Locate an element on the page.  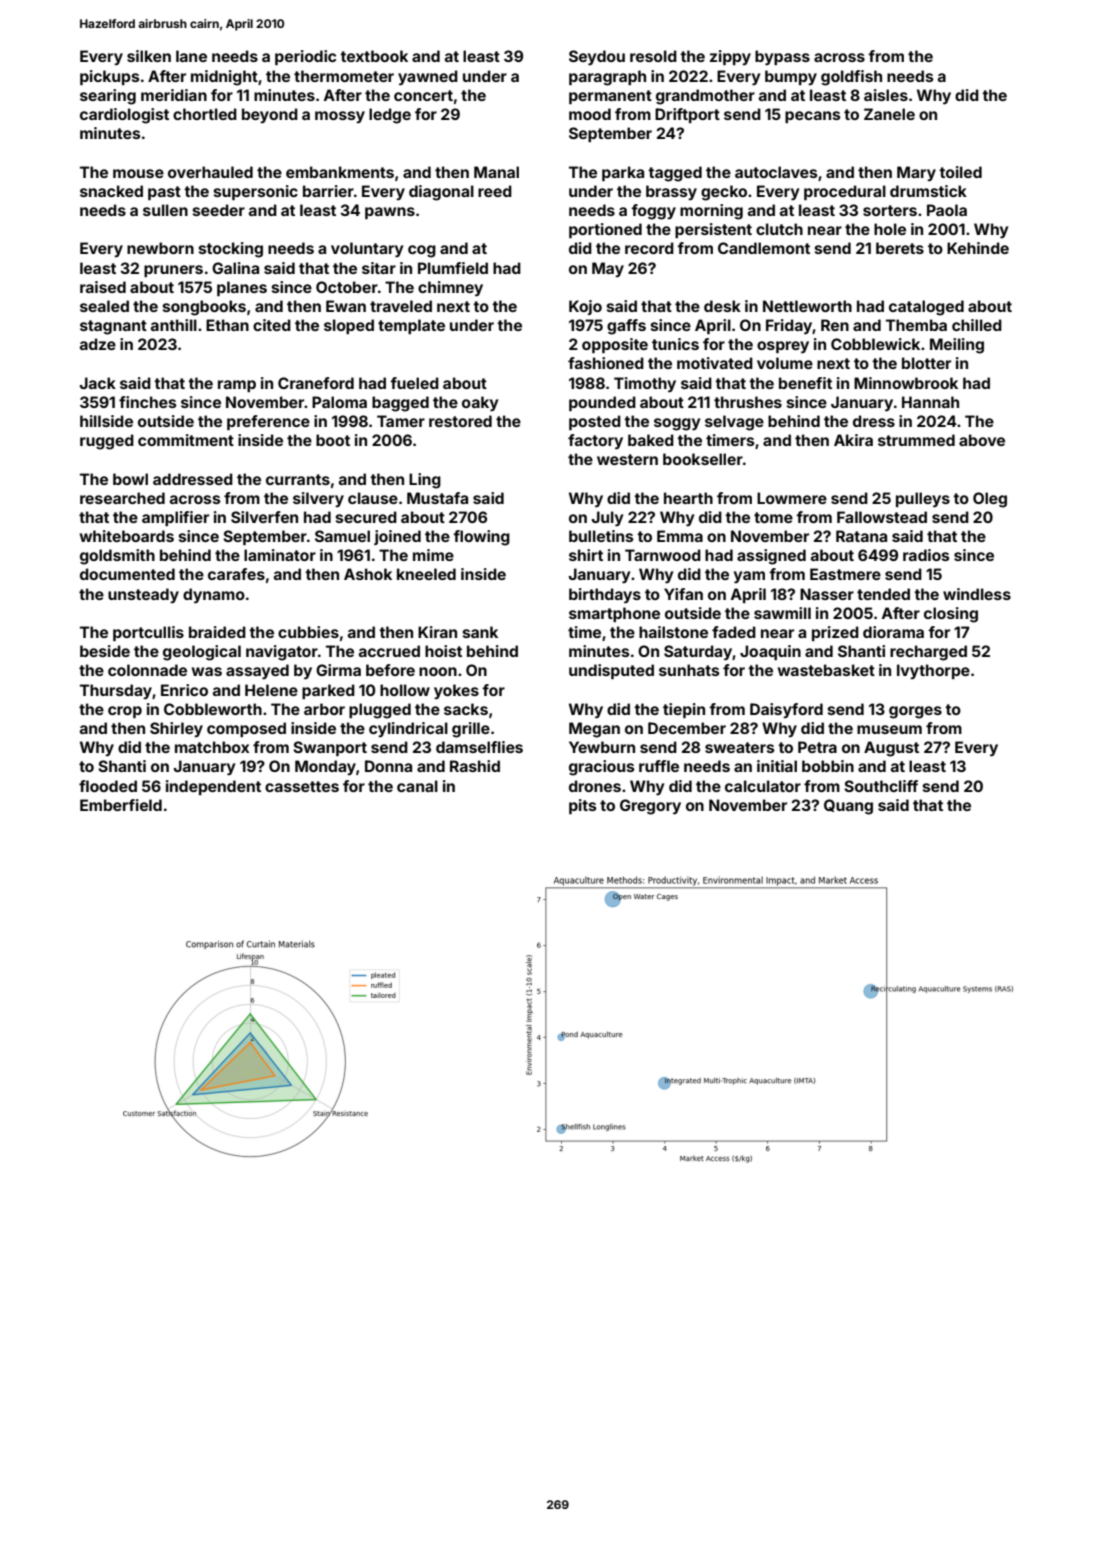
Seydou is located at coordinates (597, 57).
